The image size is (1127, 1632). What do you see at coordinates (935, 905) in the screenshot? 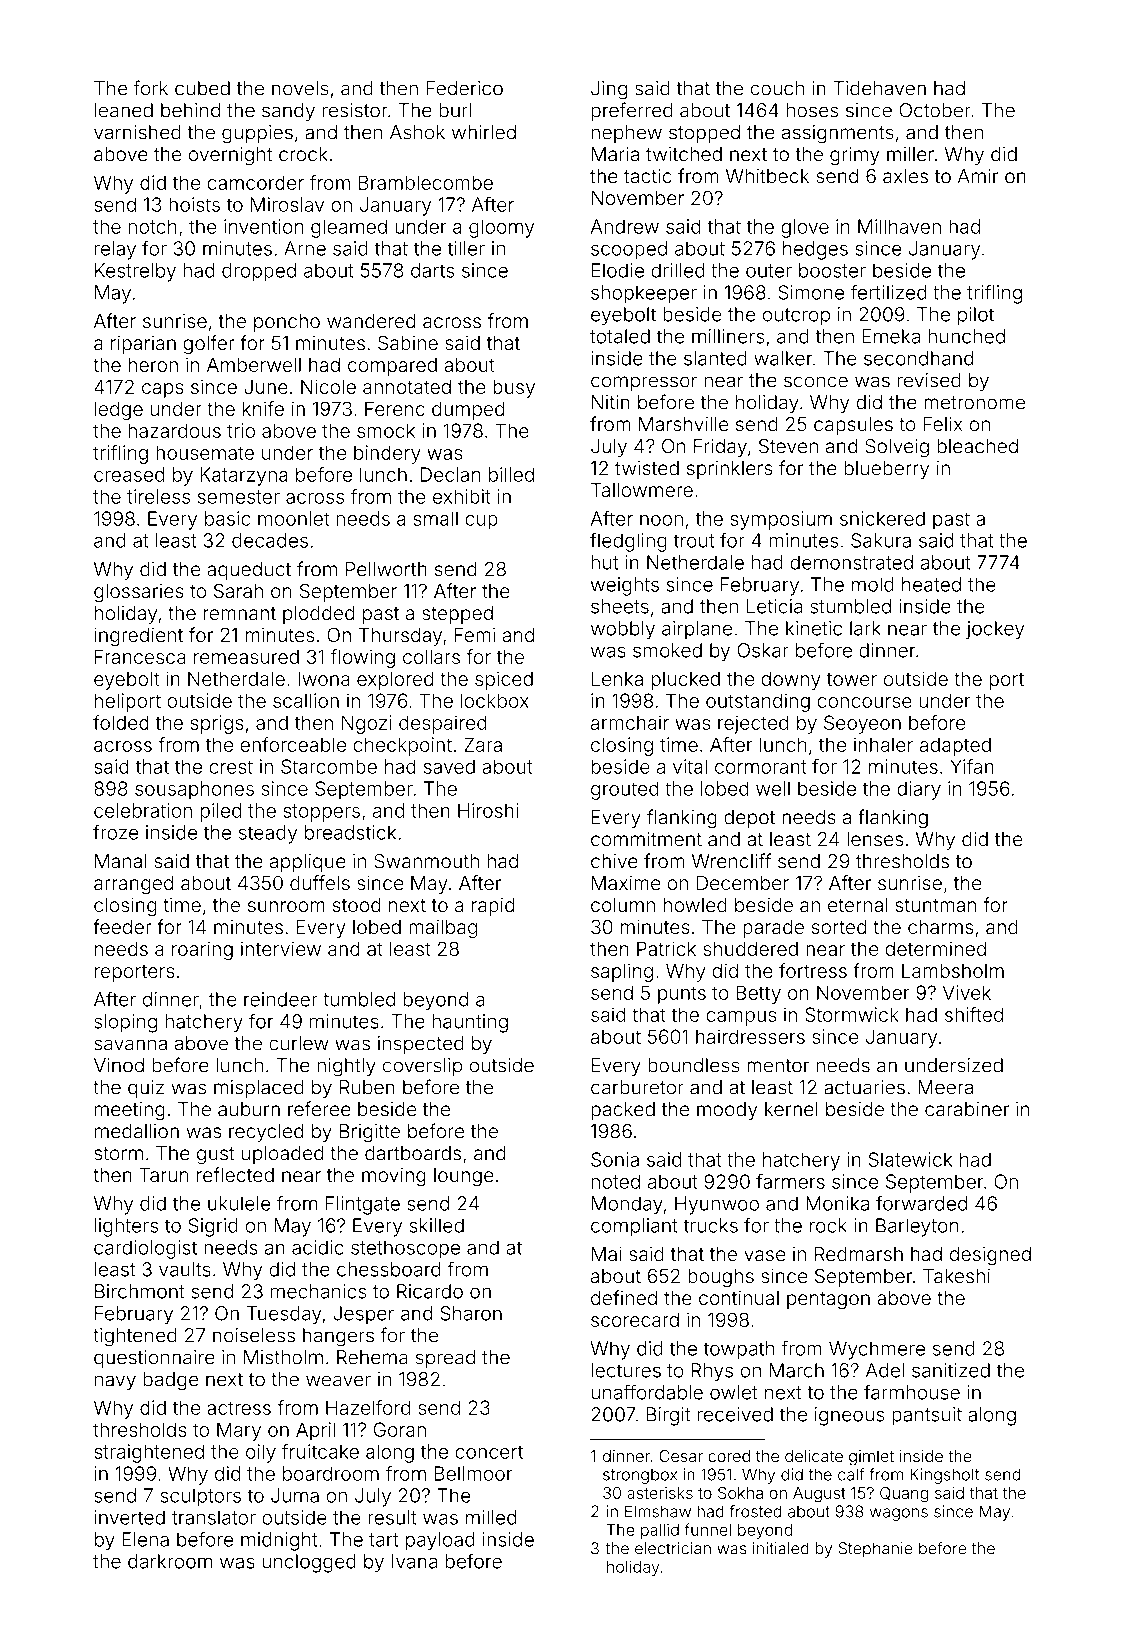
I see `stuntman` at bounding box center [935, 905].
